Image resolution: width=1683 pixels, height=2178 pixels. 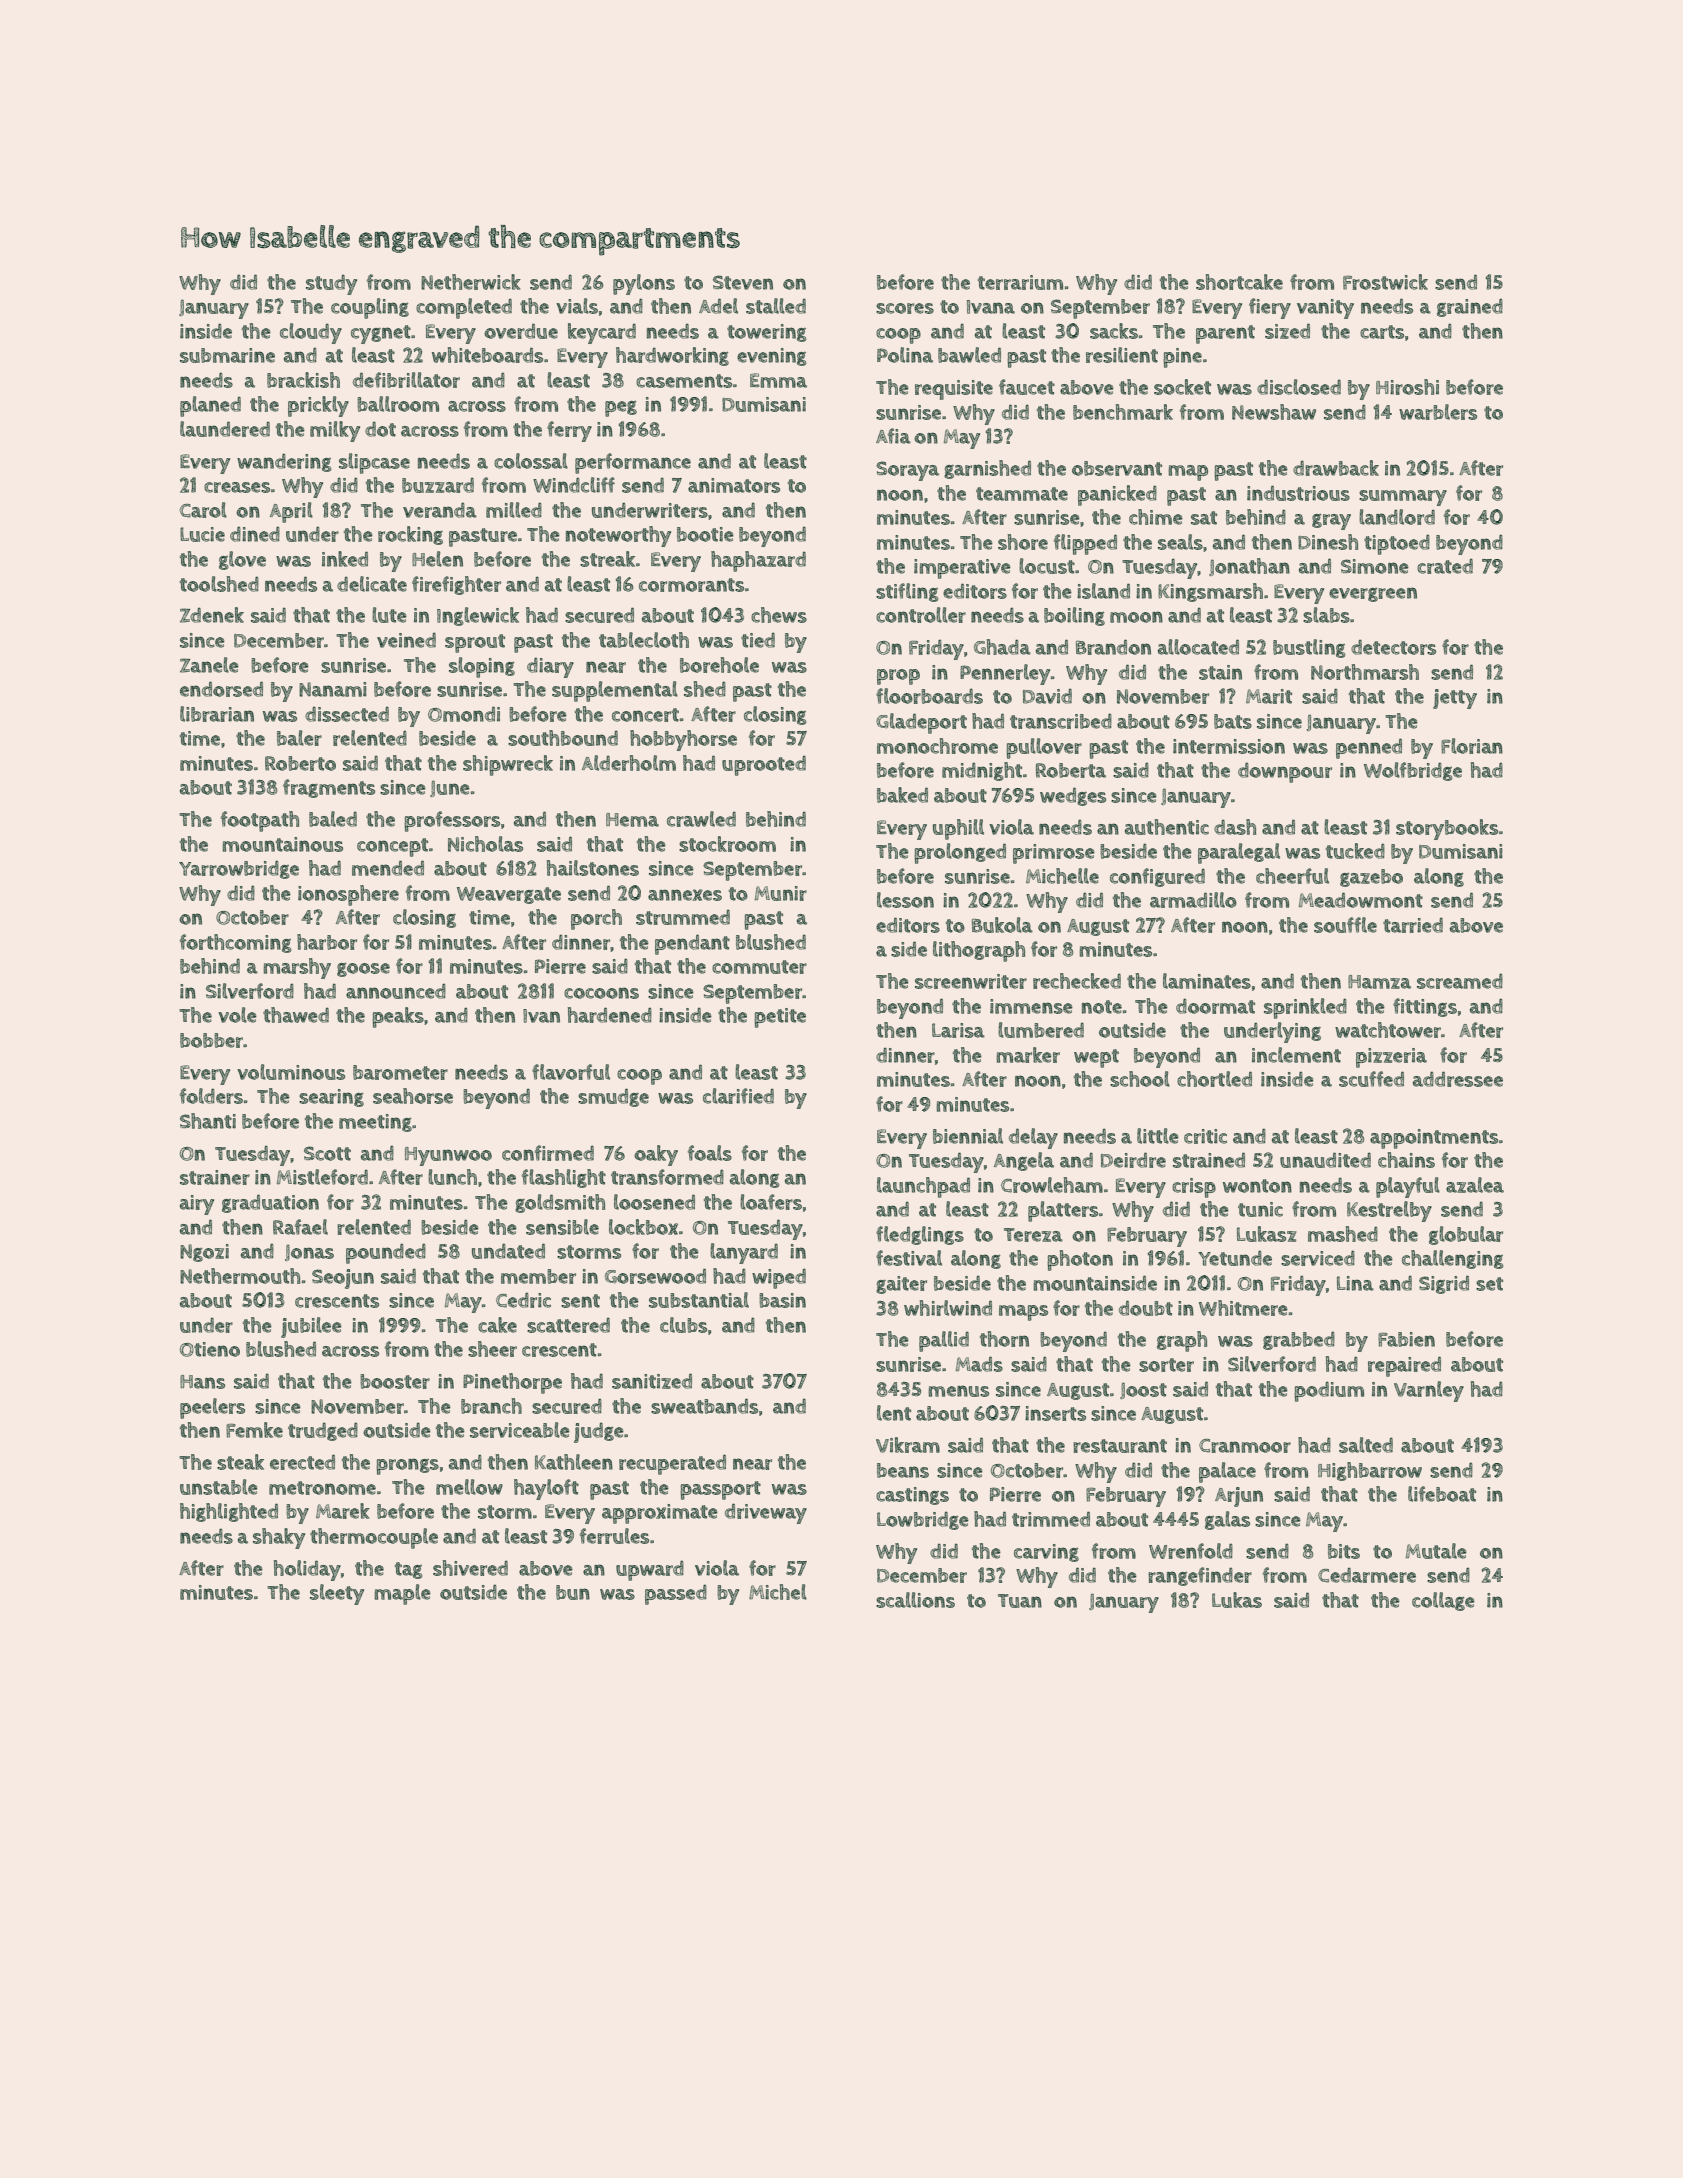 I want to click on Afia, so click(x=893, y=436).
